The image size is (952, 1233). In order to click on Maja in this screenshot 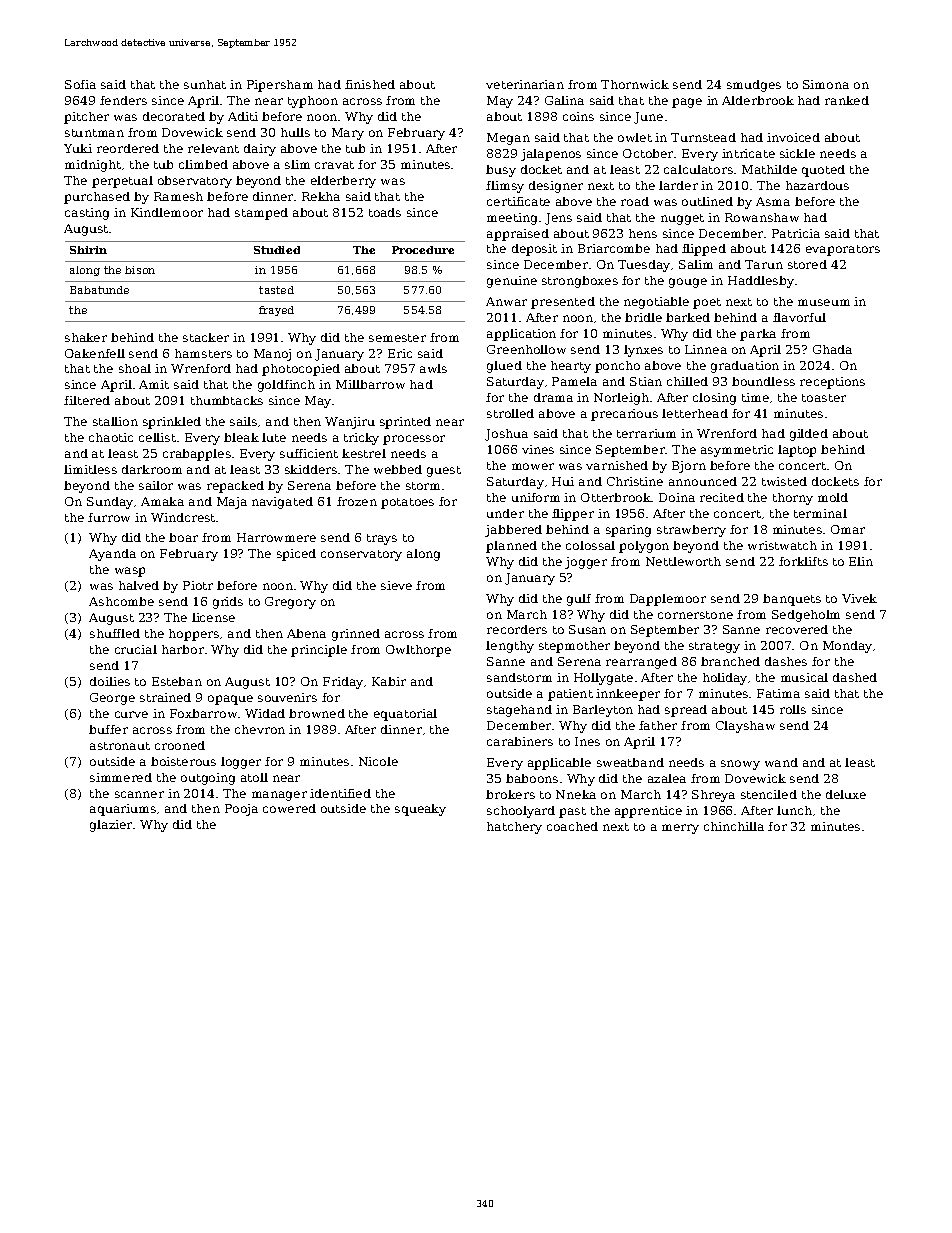, I will do `click(232, 503)`.
